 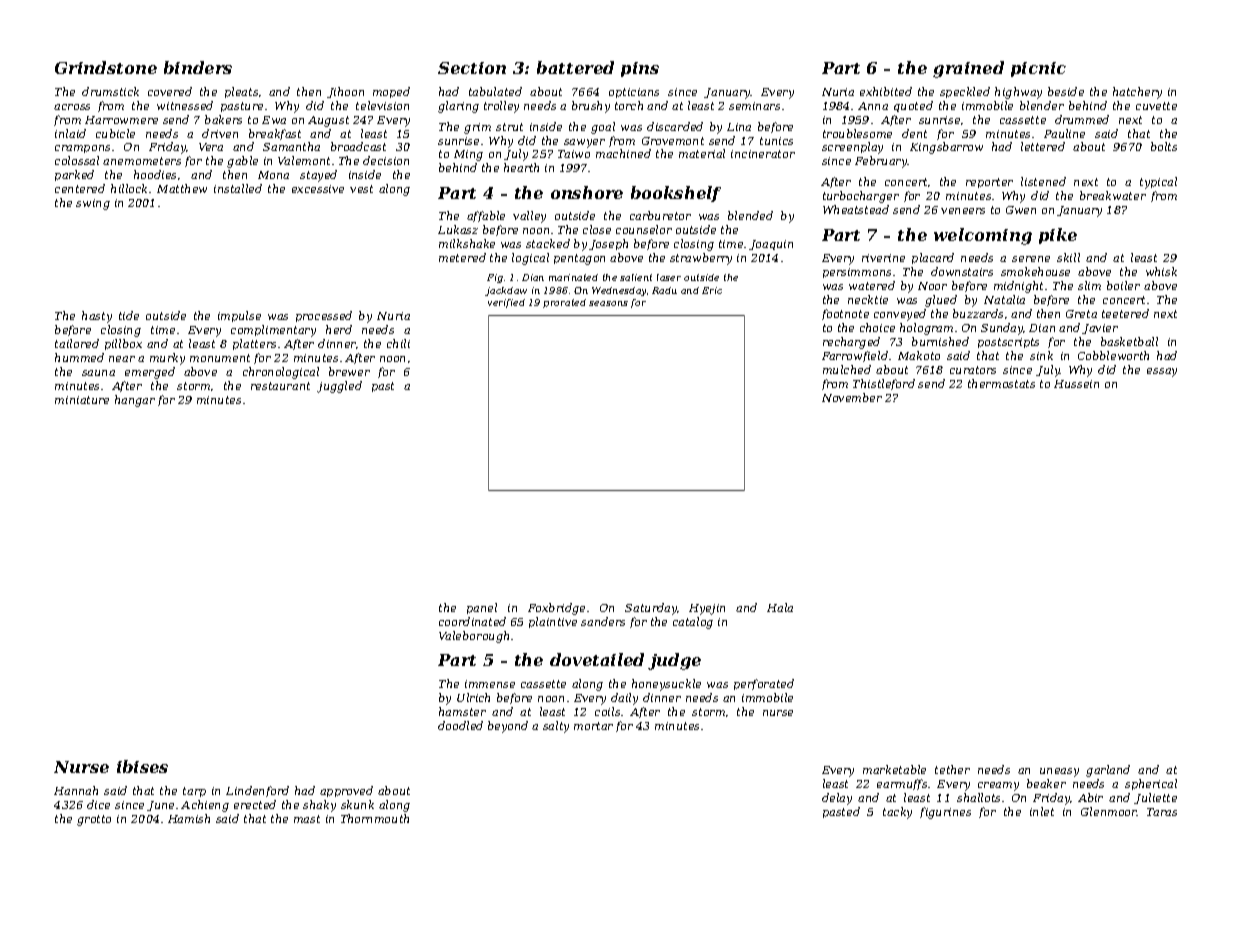 What do you see at coordinates (509, 127) in the image?
I see `strut` at bounding box center [509, 127].
